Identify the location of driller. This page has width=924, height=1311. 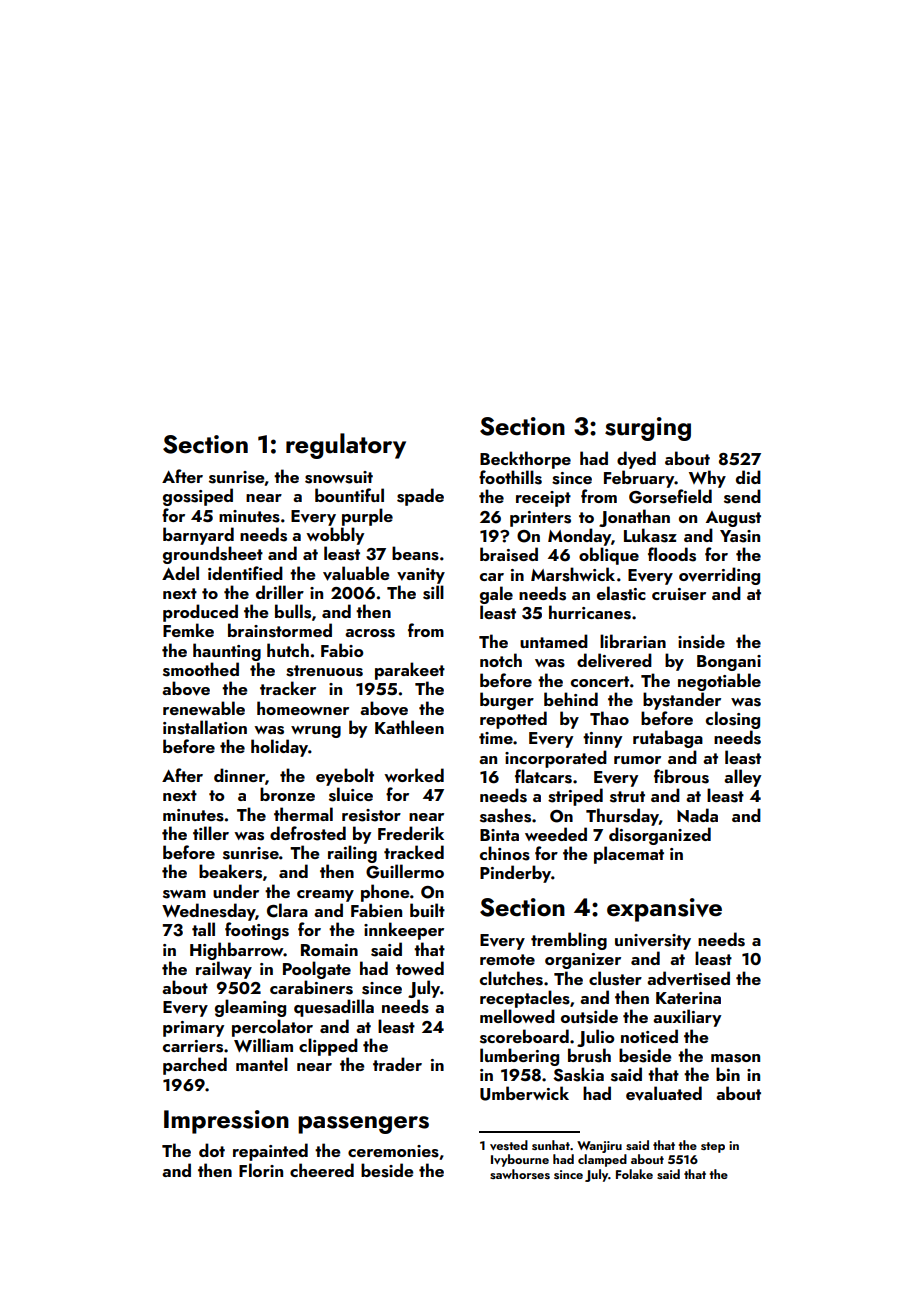
(280, 592).
